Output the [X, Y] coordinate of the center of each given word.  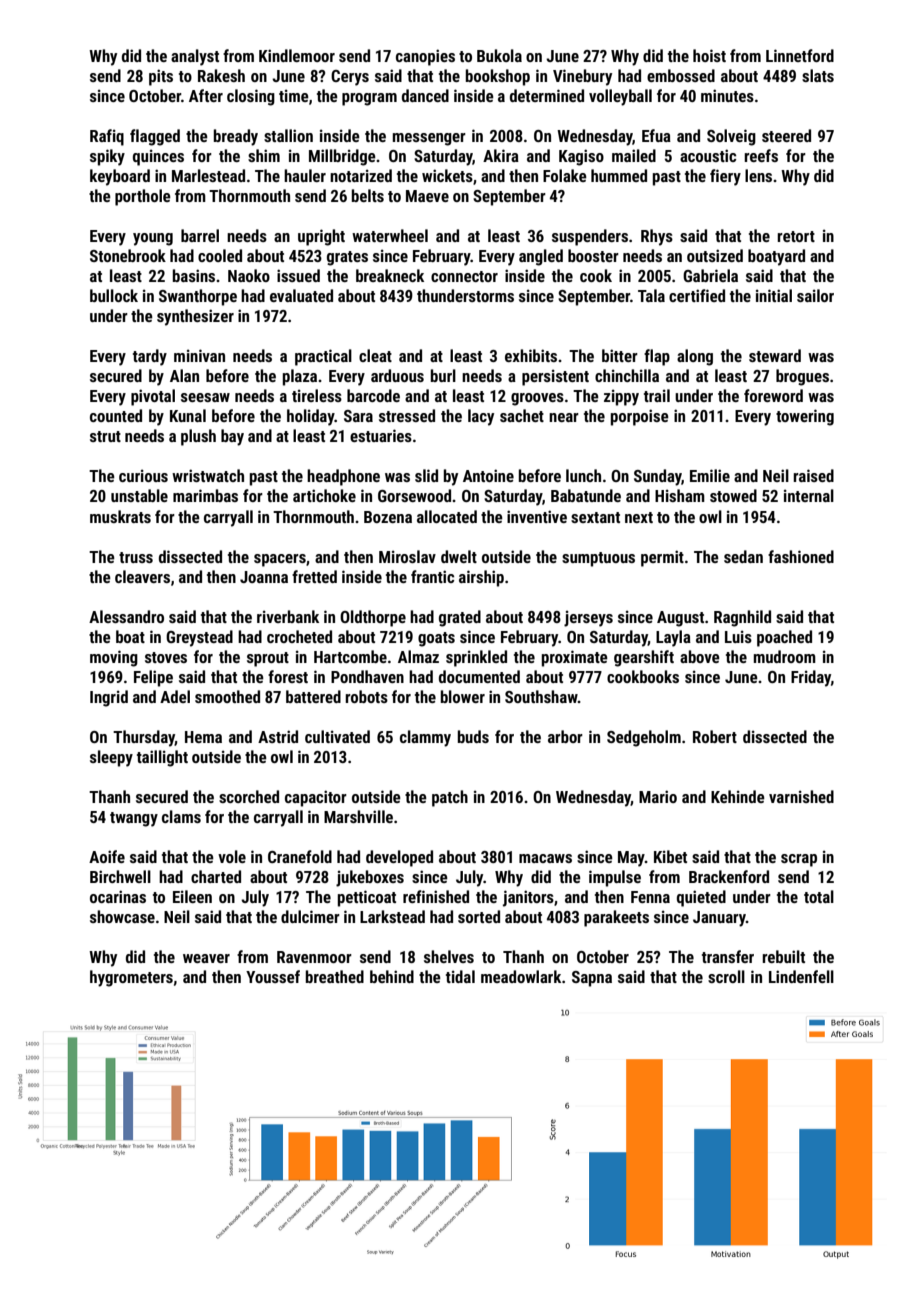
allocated [447, 516]
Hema [203, 737]
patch [450, 798]
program [369, 99]
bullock [114, 295]
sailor [815, 295]
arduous [397, 375]
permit [662, 558]
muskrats [120, 516]
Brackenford [729, 876]
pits [161, 77]
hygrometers [131, 978]
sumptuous [598, 559]
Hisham [680, 495]
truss [136, 557]
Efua [656, 135]
